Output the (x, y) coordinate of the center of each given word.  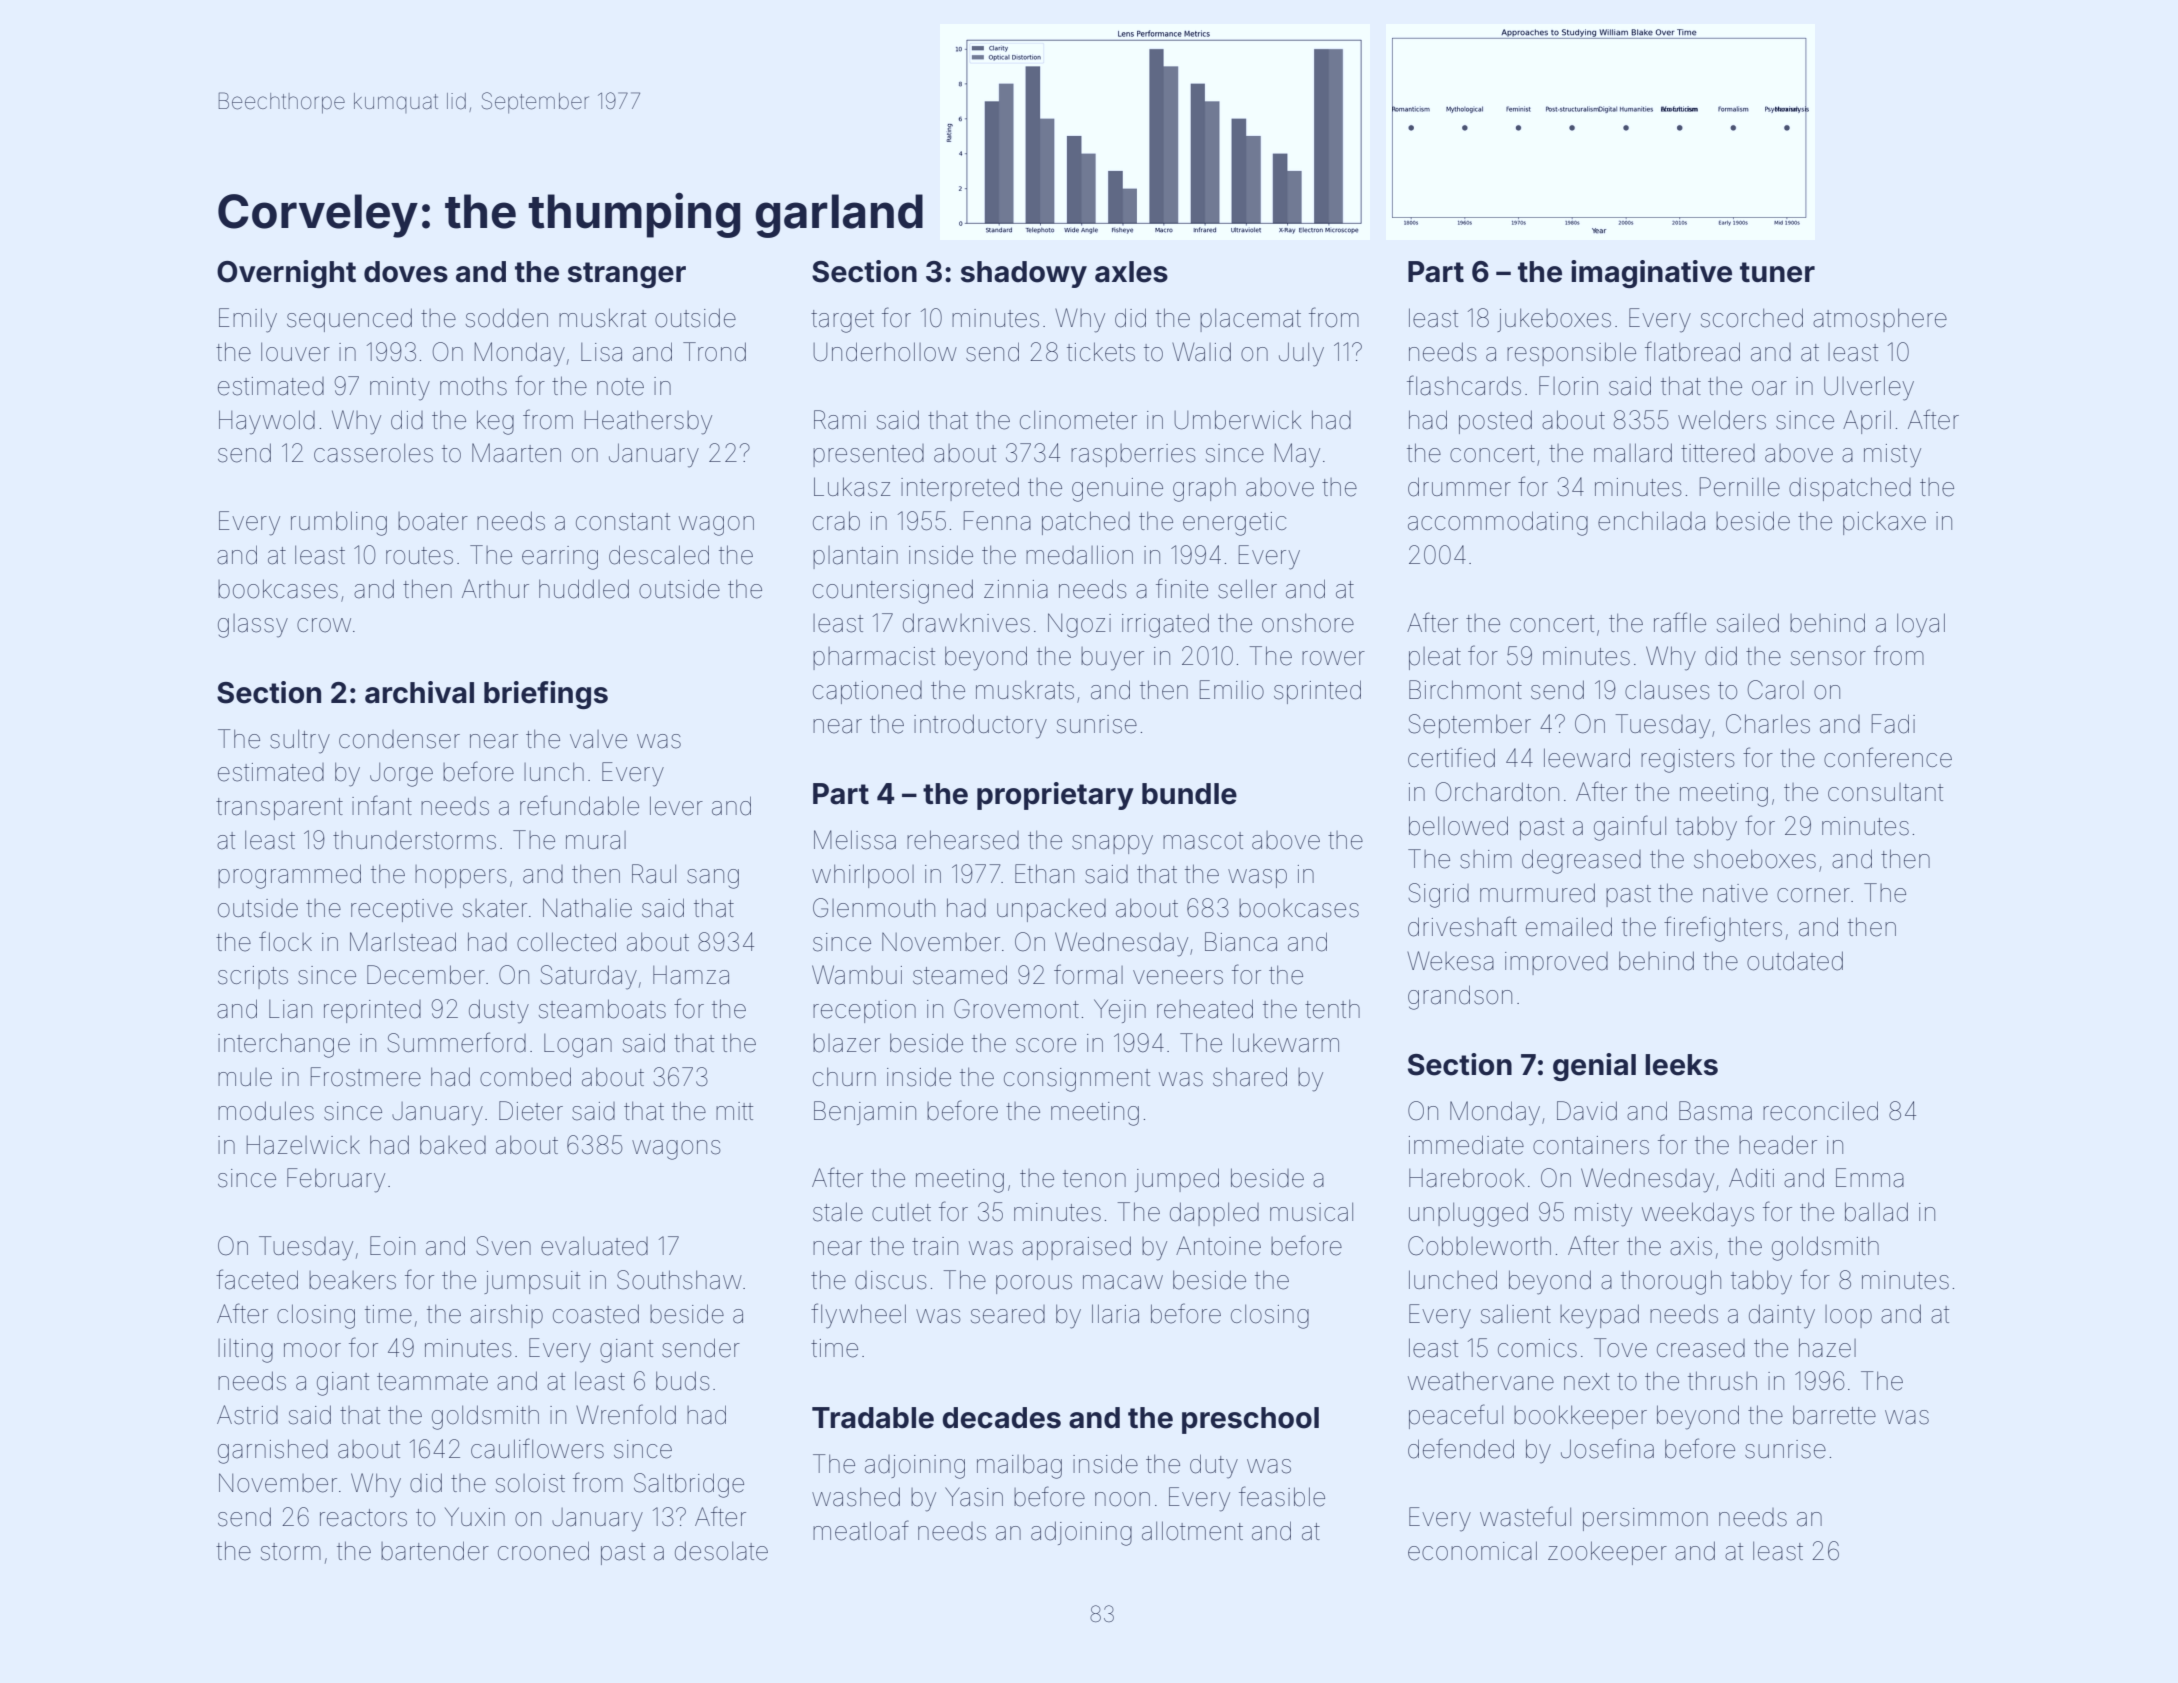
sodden (507, 318)
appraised (1076, 1248)
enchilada (1651, 521)
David (1587, 1111)
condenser (399, 739)
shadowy (1024, 274)
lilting (245, 1351)
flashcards (1464, 385)
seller (1247, 589)
